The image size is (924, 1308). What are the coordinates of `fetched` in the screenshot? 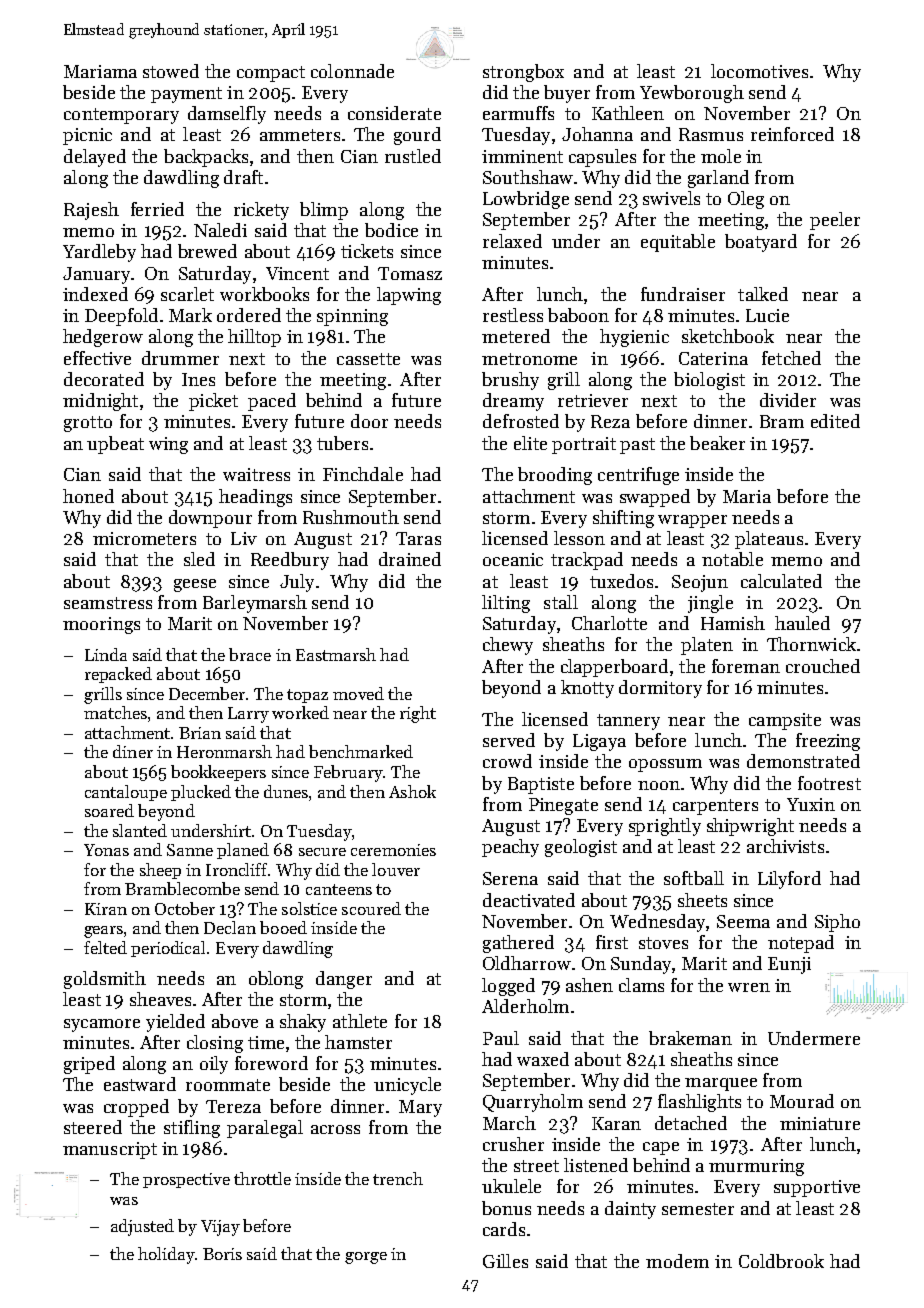 It's located at (791, 358).
